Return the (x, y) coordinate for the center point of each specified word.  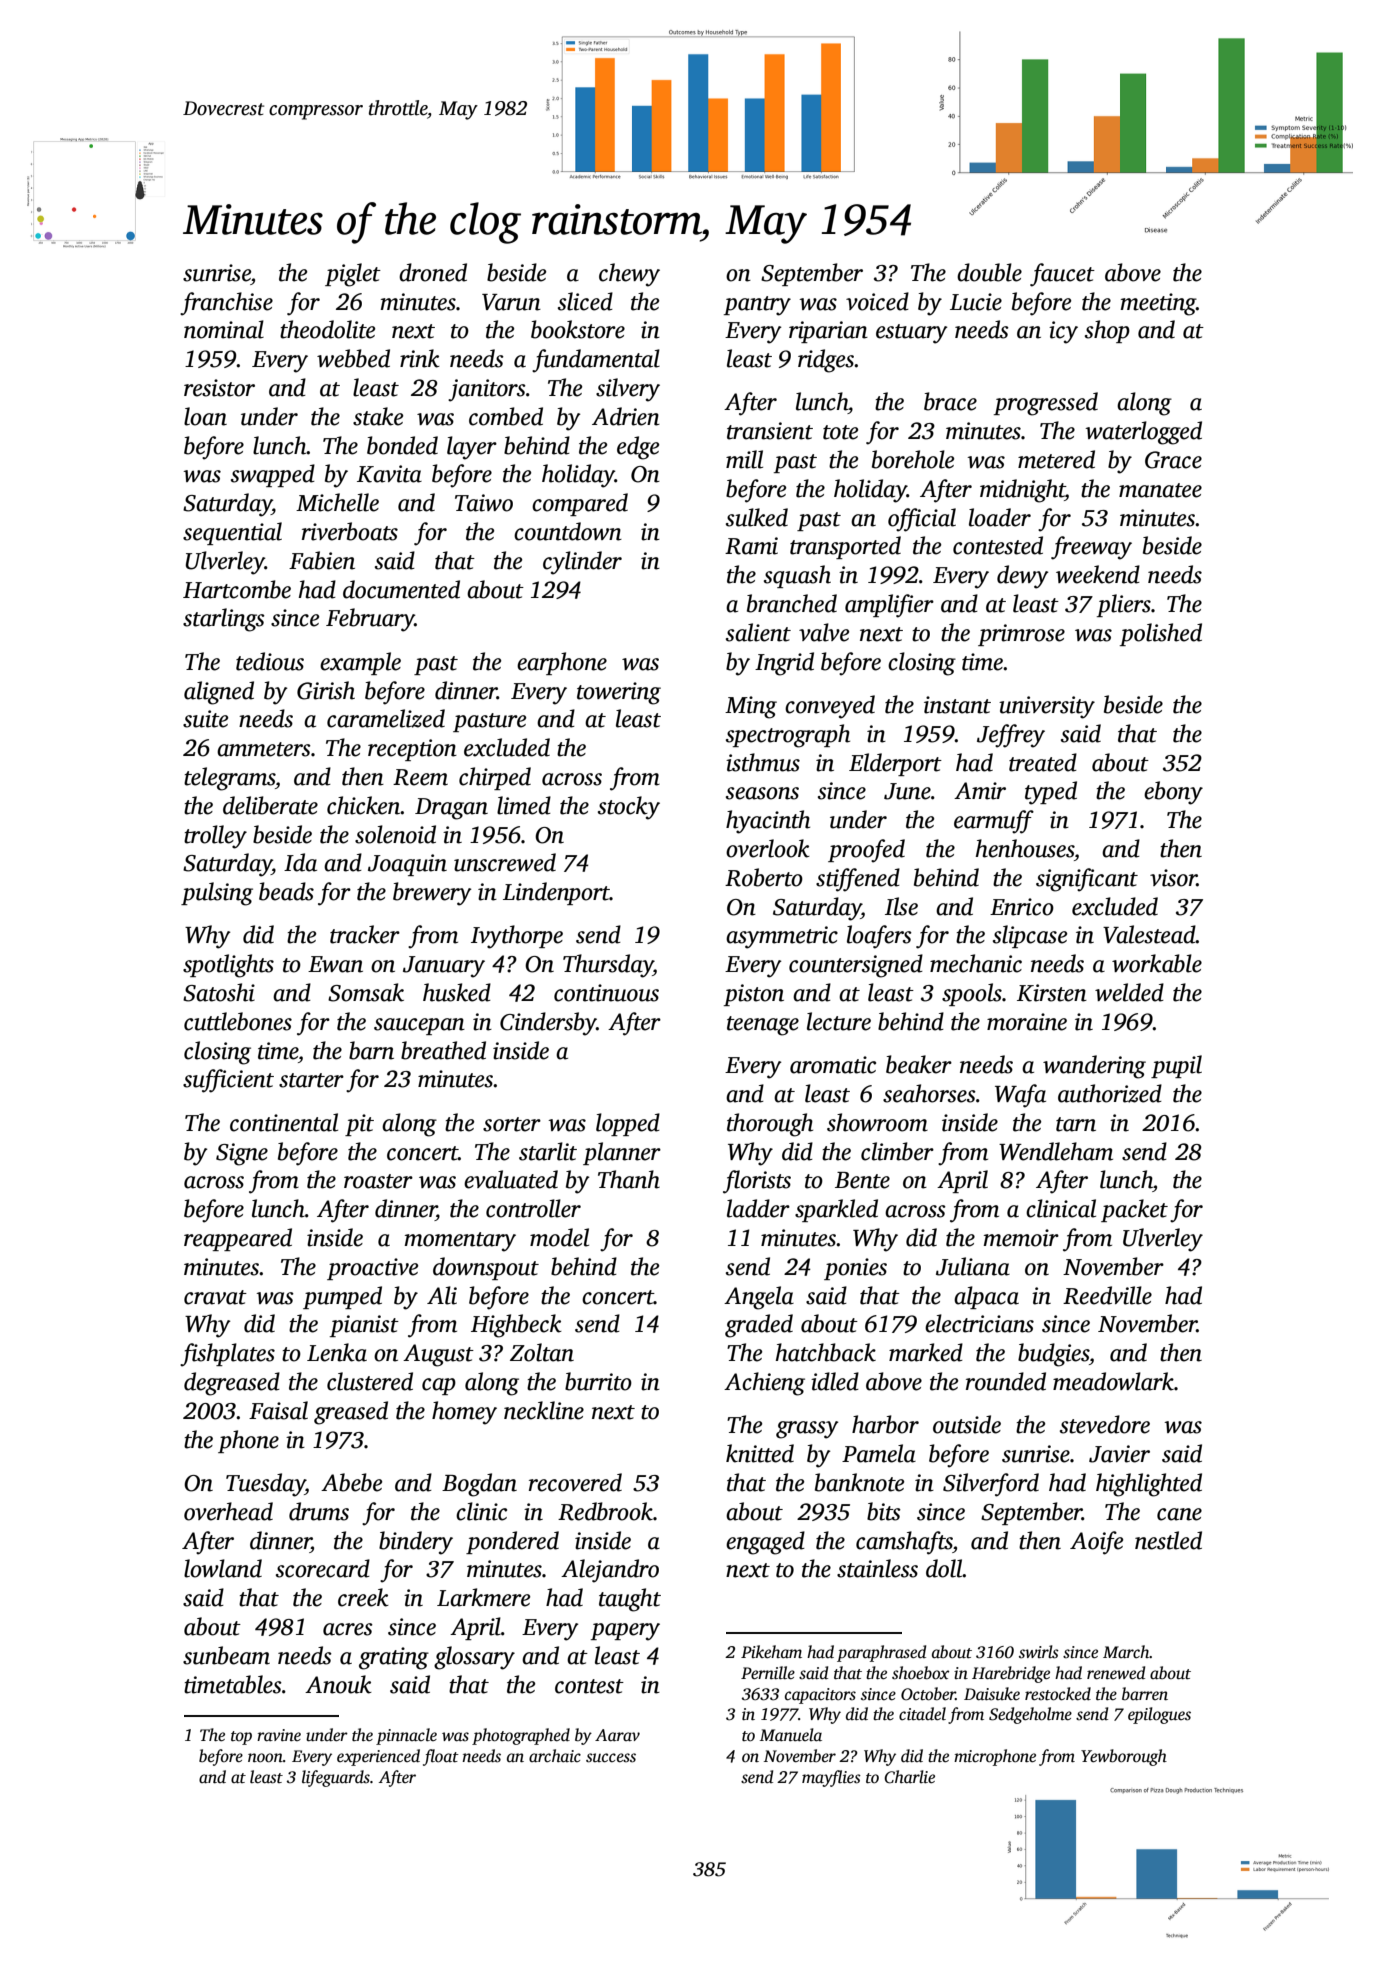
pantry (757, 306)
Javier (1119, 1454)
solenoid (395, 834)
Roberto (764, 877)
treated (1043, 762)
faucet (1062, 275)
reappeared (238, 1239)
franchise (226, 304)
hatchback (826, 1352)
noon (265, 1758)
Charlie (909, 1777)
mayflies (831, 1778)
